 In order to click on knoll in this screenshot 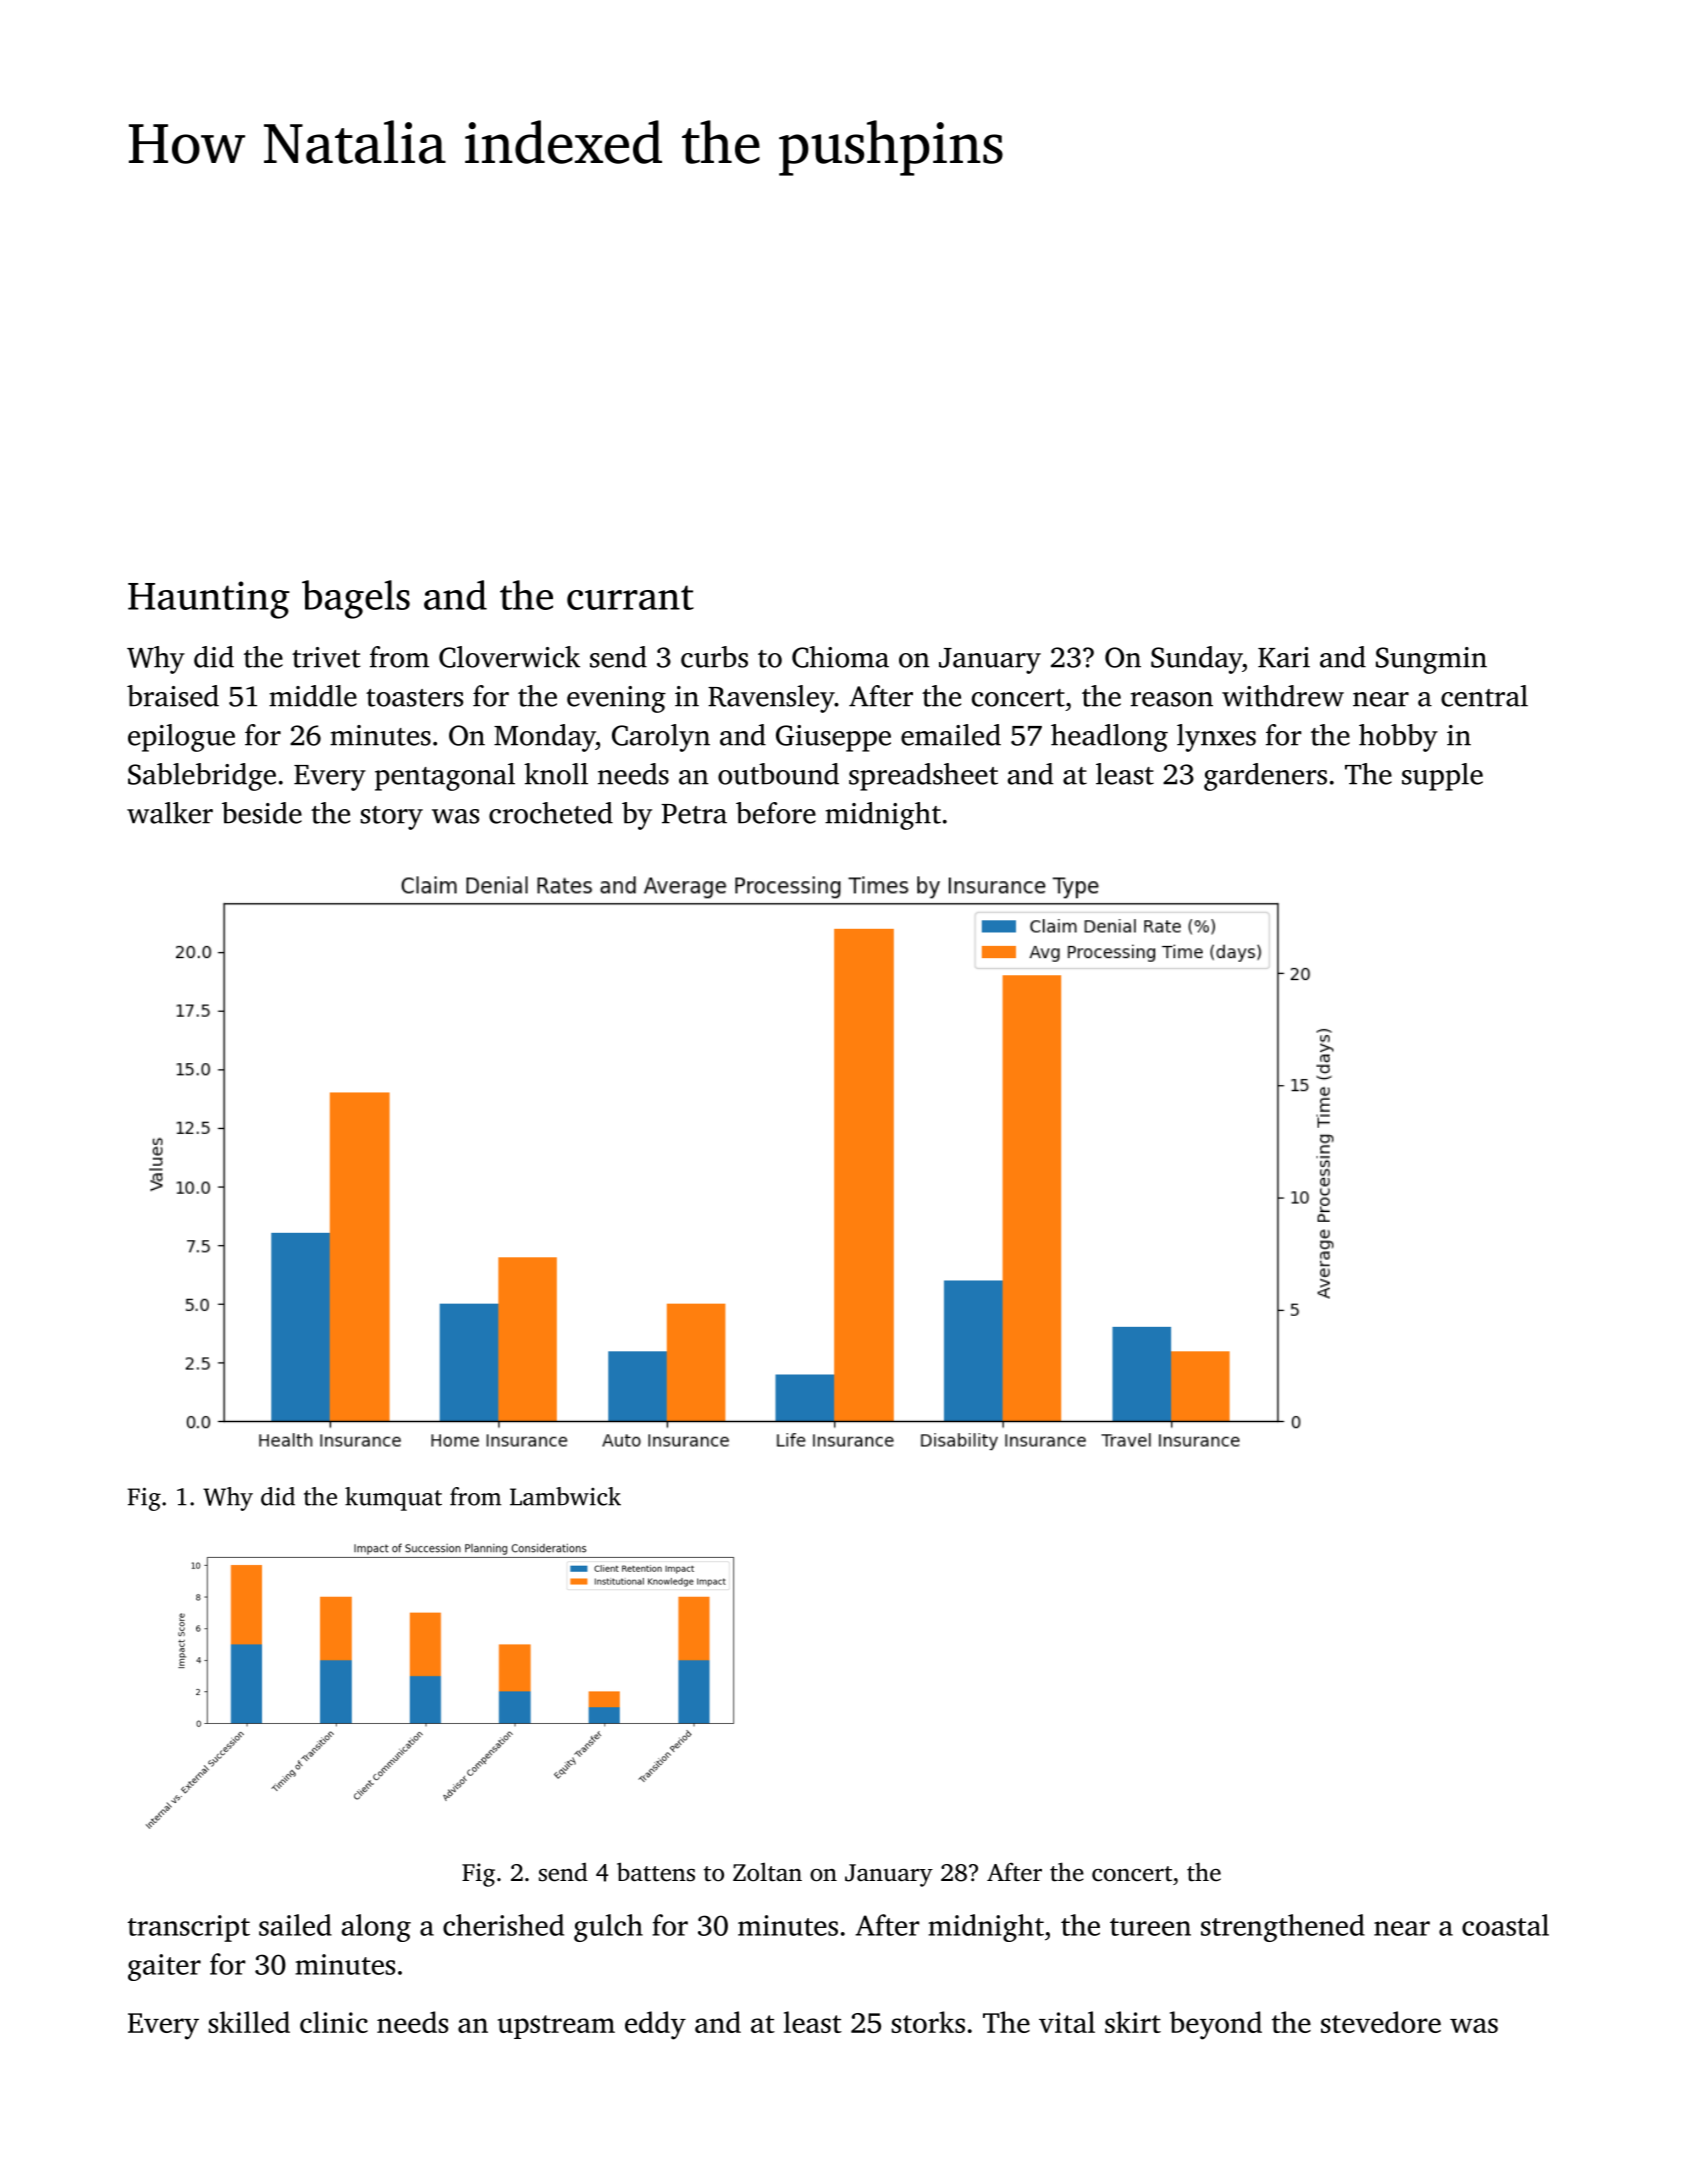, I will do `click(556, 774)`.
